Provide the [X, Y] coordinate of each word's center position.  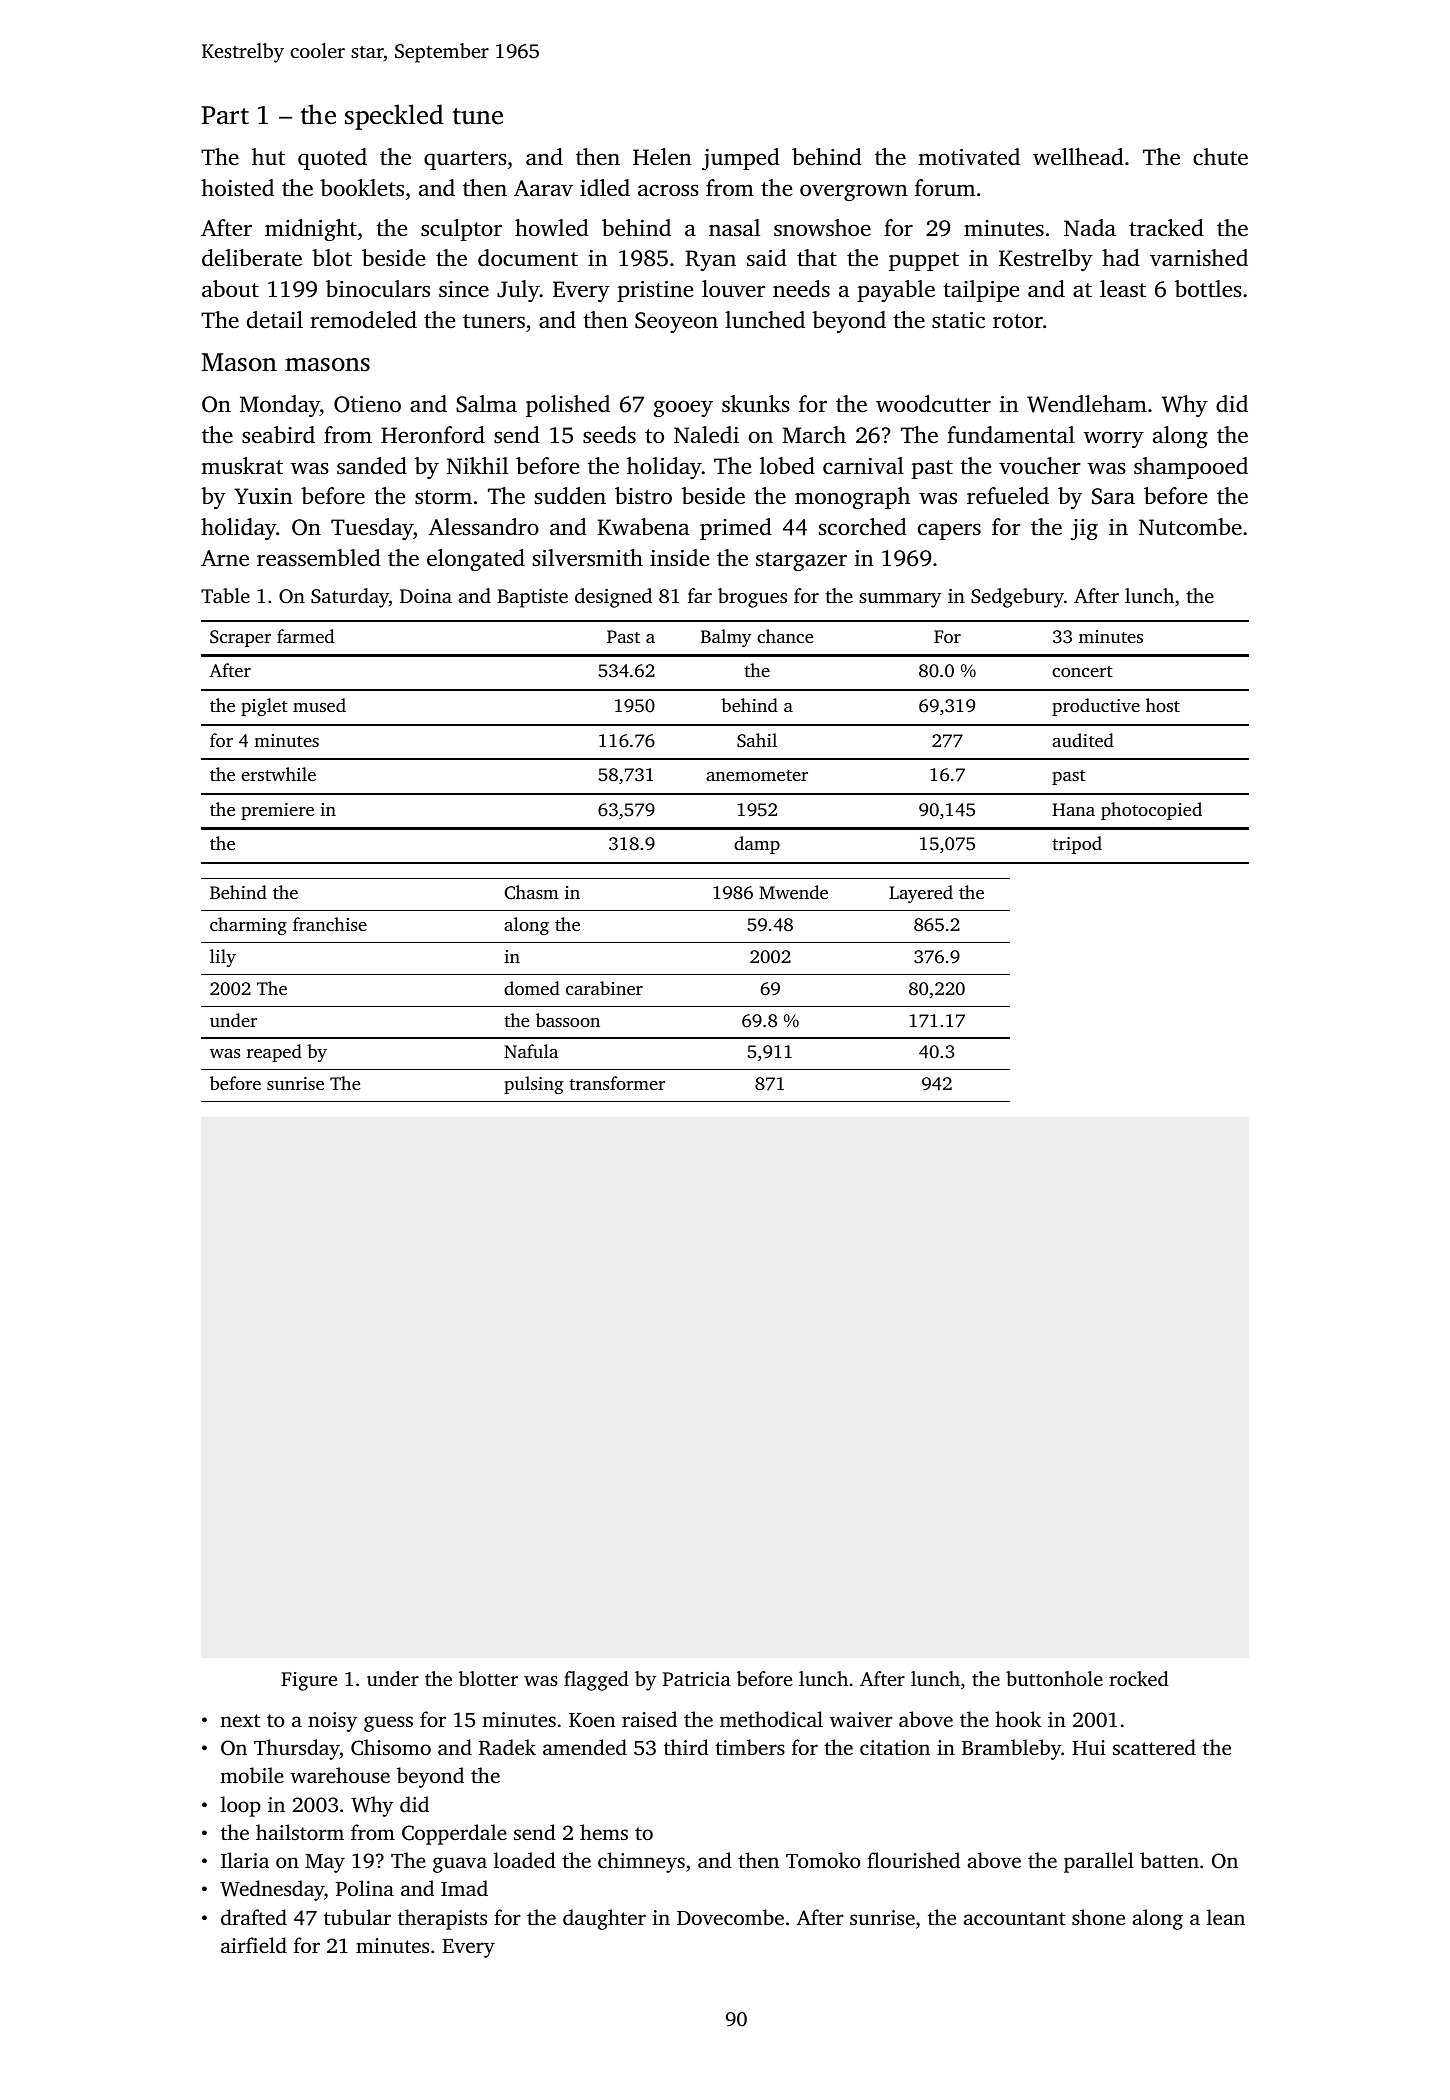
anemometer [757, 775]
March [814, 434]
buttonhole [1054, 1678]
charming [248, 926]
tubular [357, 1917]
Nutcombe [1190, 527]
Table [225, 595]
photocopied [1151, 811]
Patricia [697, 1679]
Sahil [757, 740]
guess [388, 1724]
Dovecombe [730, 1917]
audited [1083, 740]
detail [275, 319]
